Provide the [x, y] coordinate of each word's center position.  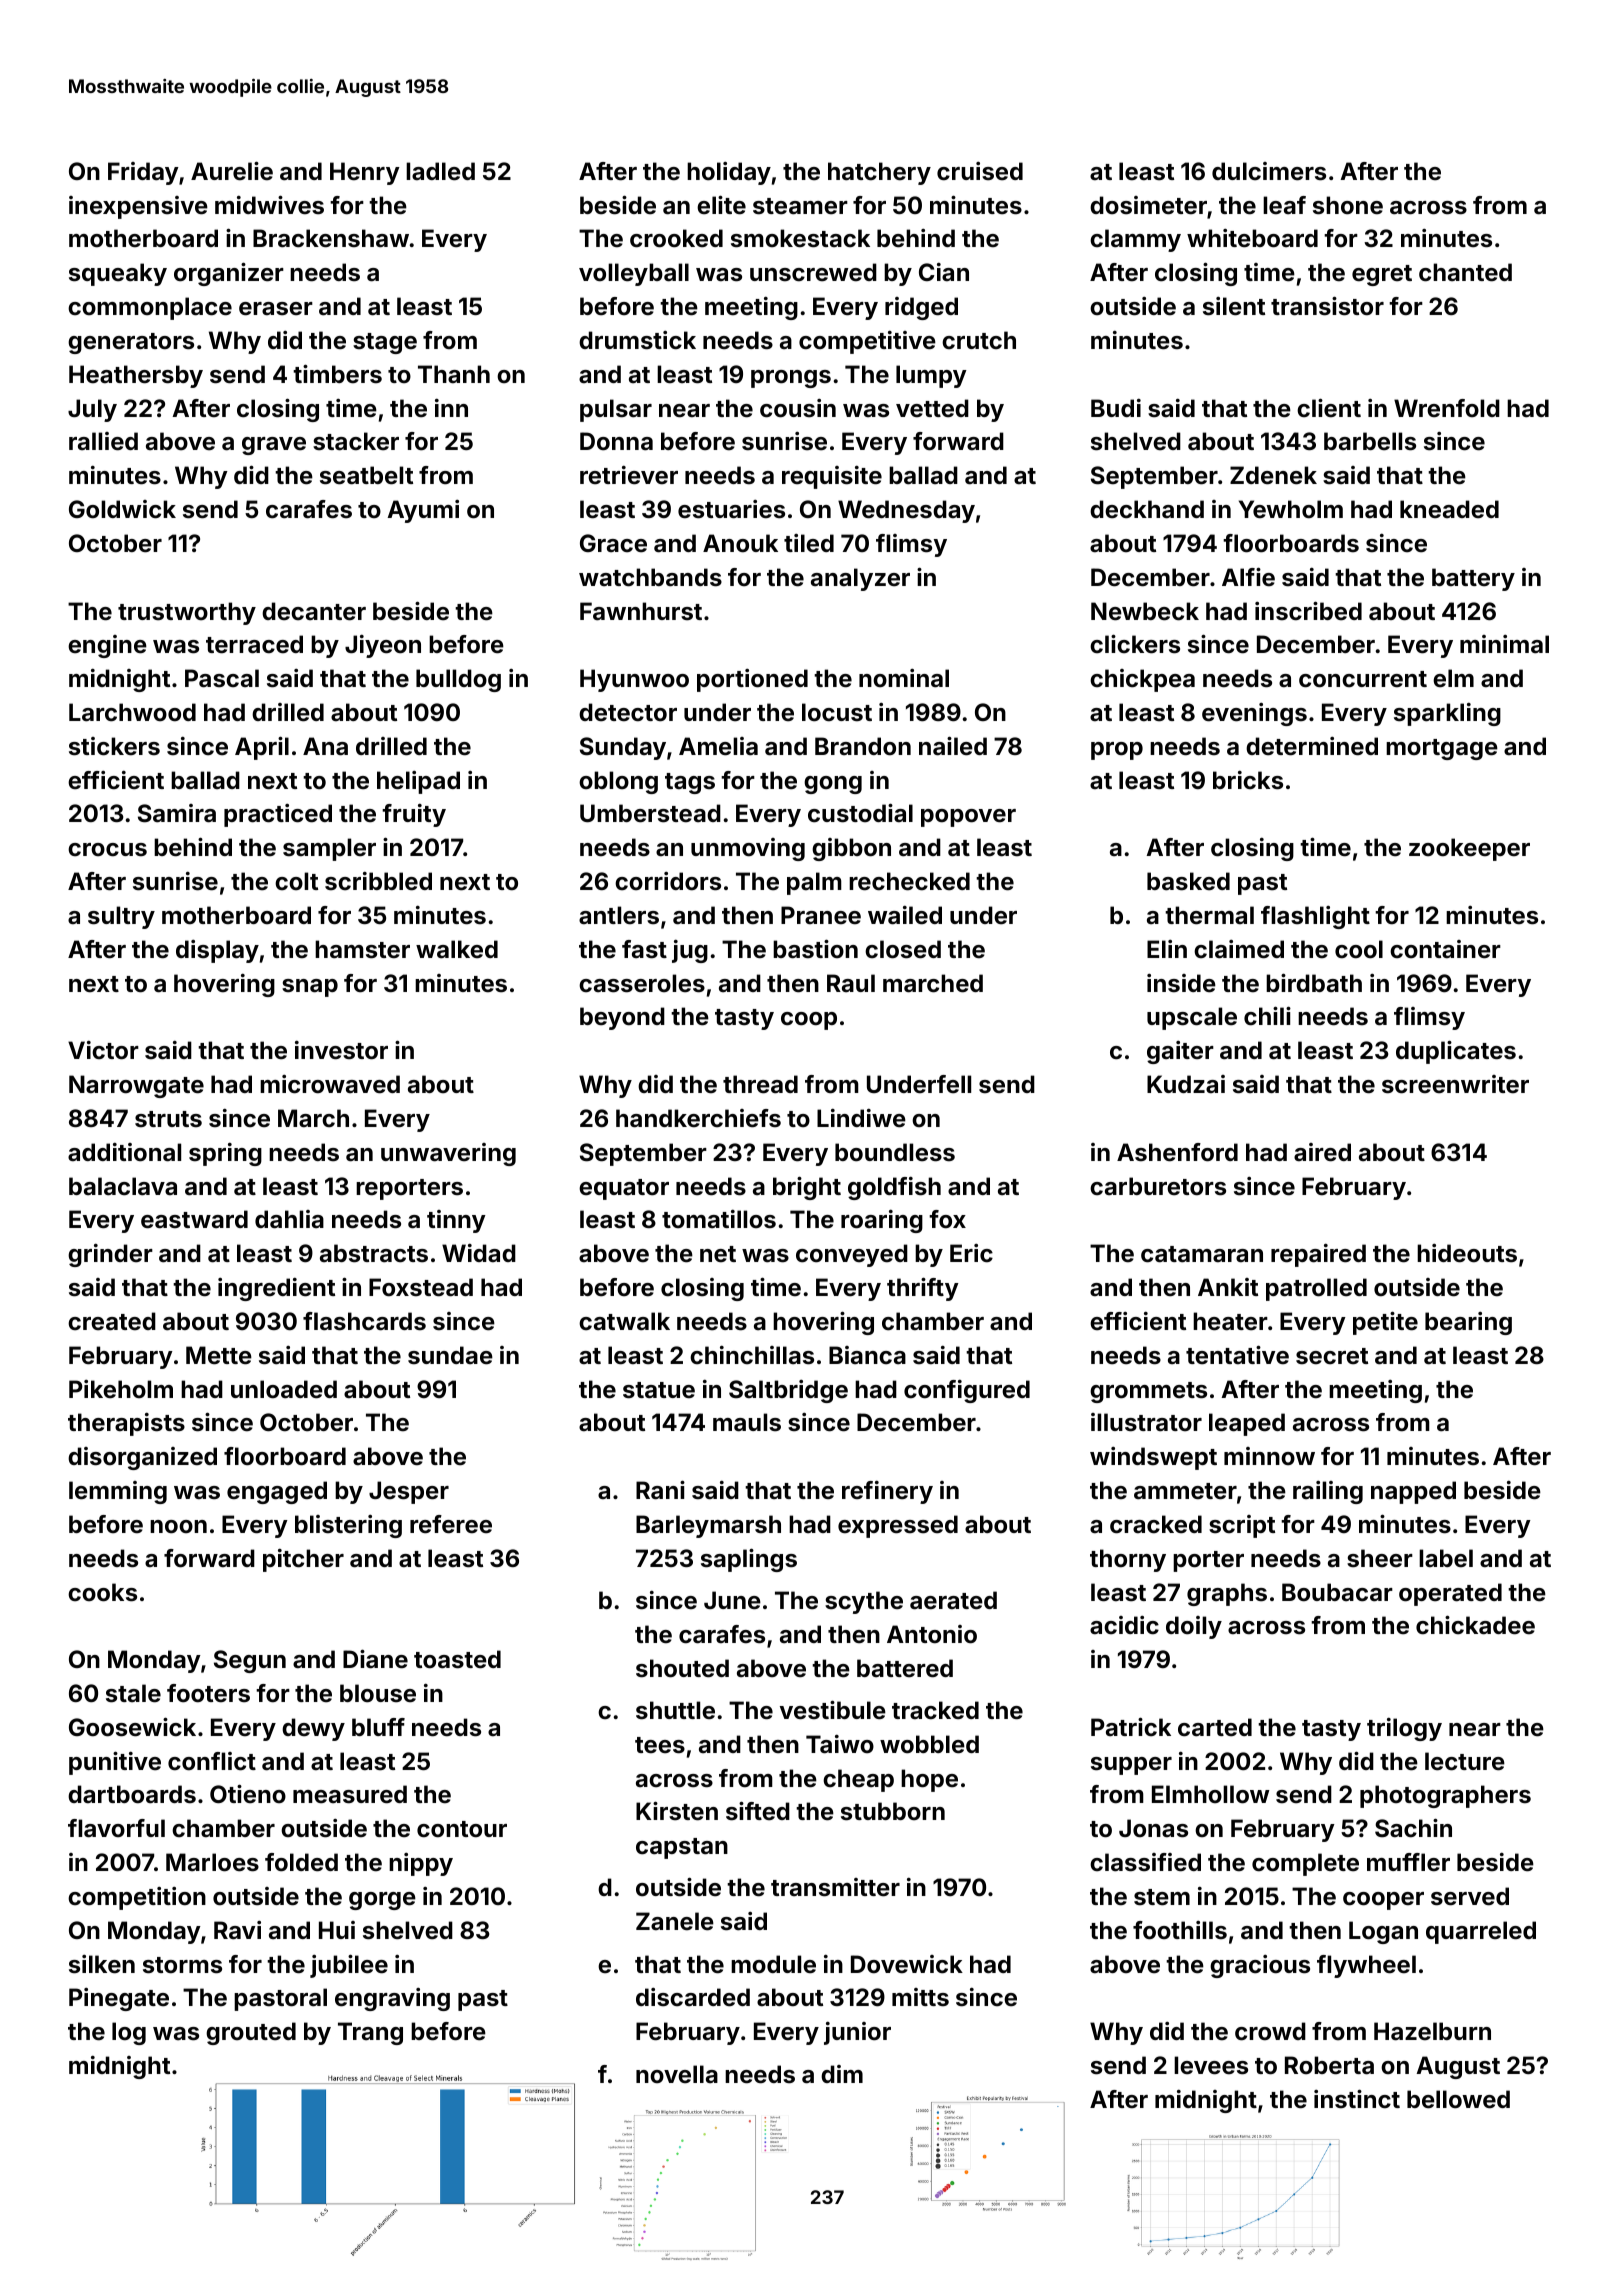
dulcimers [1269, 171]
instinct [1357, 2099]
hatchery [879, 173]
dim [842, 2074]
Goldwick [122, 509]
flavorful [116, 1828]
